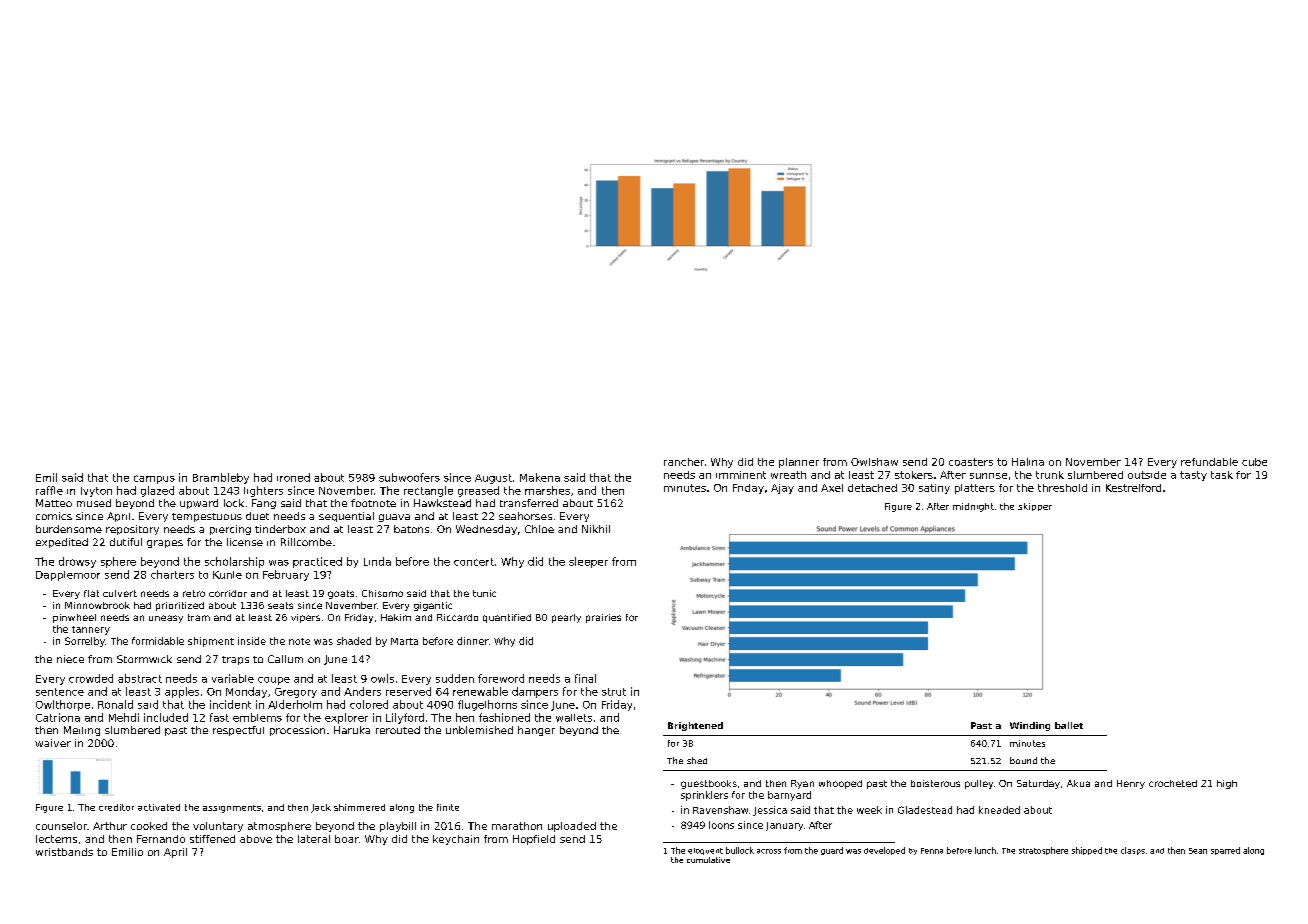 This screenshot has width=1308, height=924. What do you see at coordinates (708, 860) in the screenshot?
I see `cumulative` at bounding box center [708, 860].
